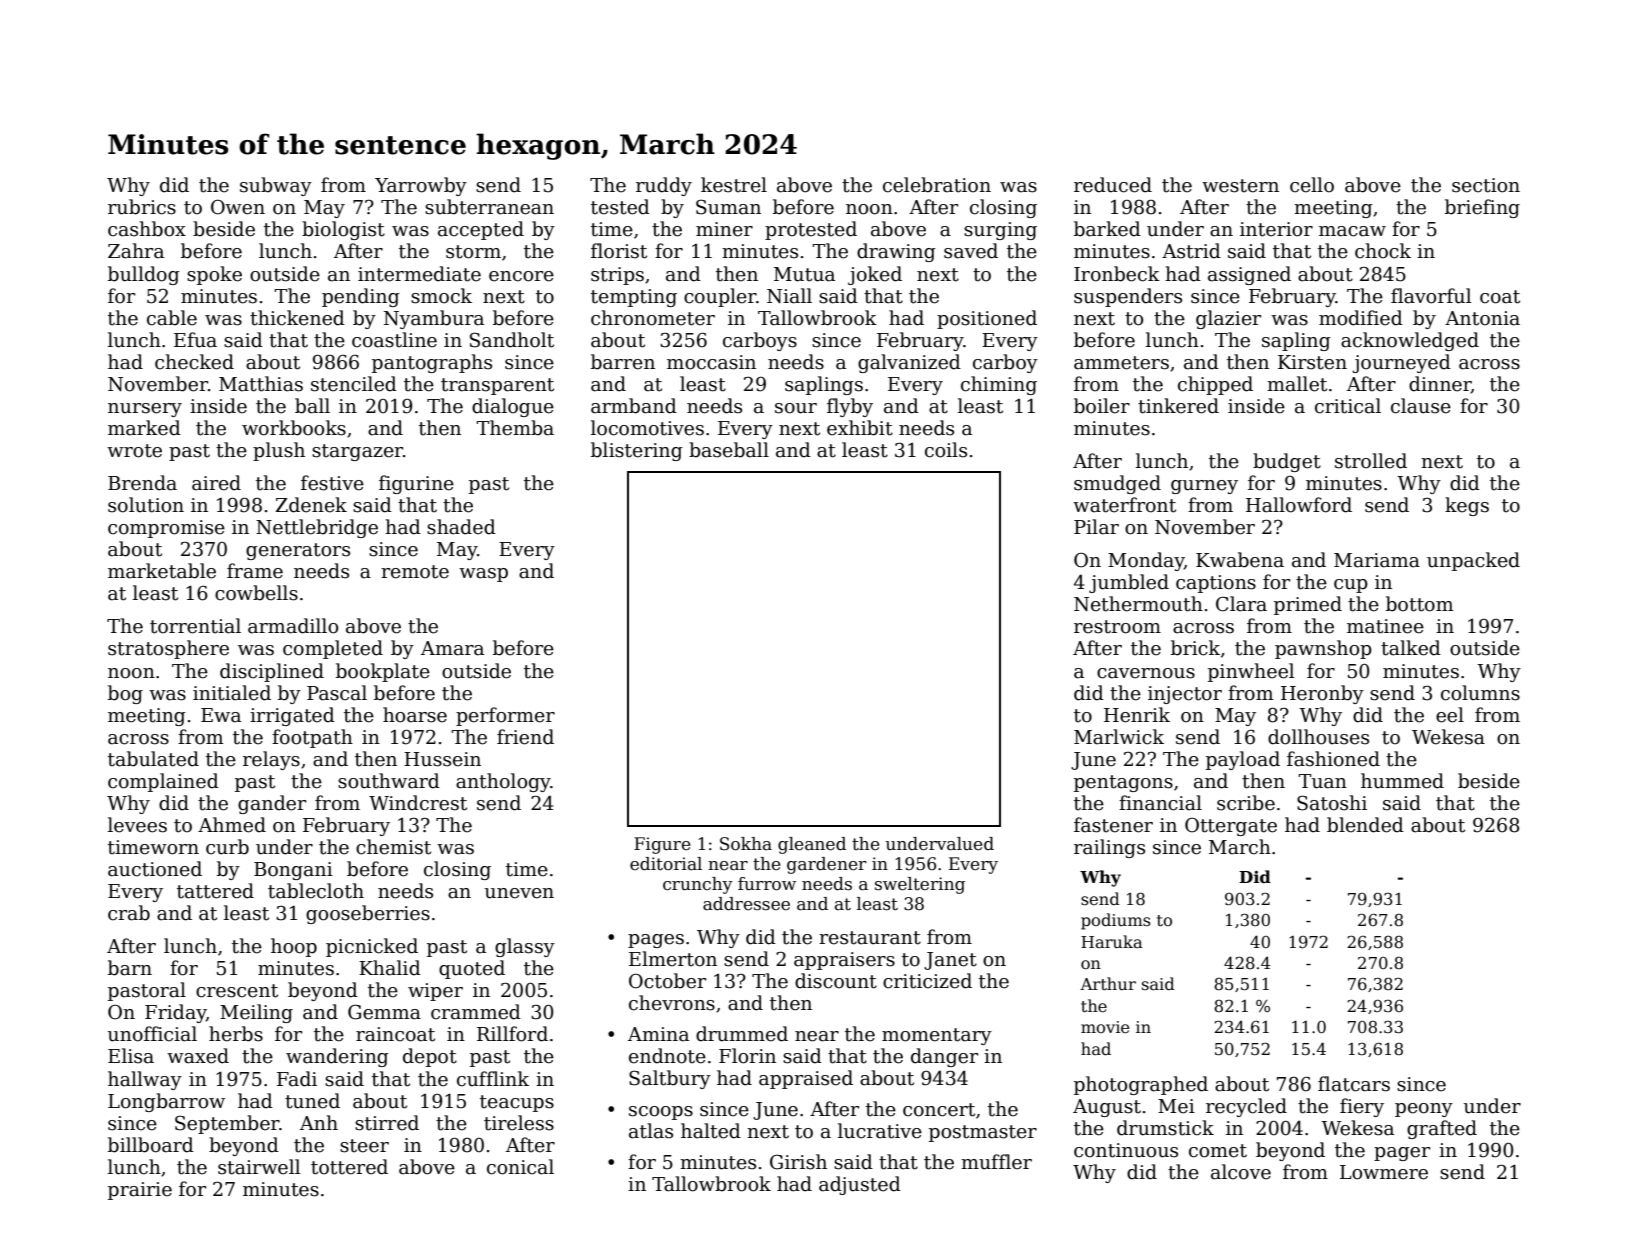 The image size is (1628, 1258). What do you see at coordinates (162, 571) in the page?
I see `marketable` at bounding box center [162, 571].
